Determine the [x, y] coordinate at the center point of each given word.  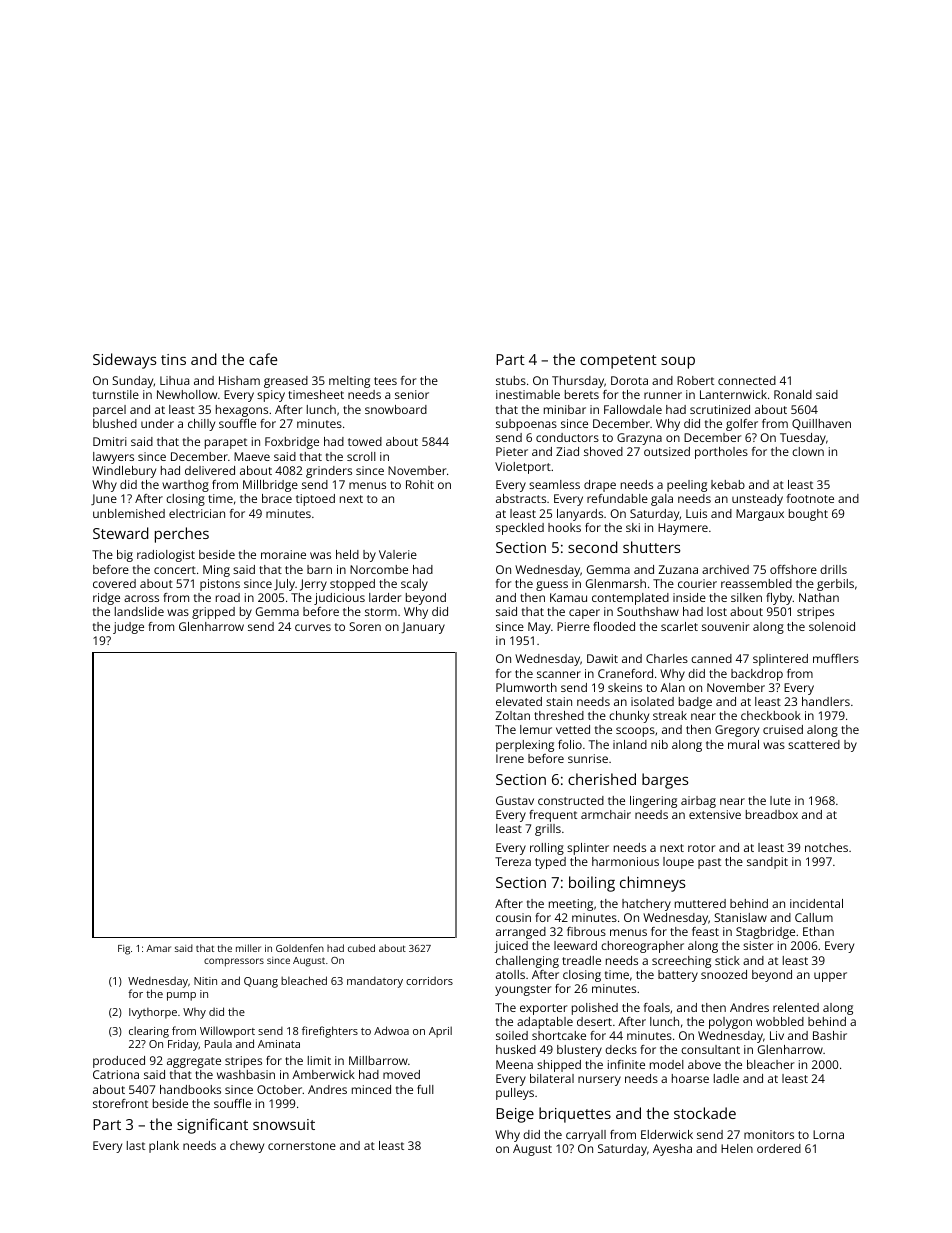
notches [826, 847]
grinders [329, 472]
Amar [158, 948]
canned [711, 658]
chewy [247, 1147]
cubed [361, 948]
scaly [414, 585]
